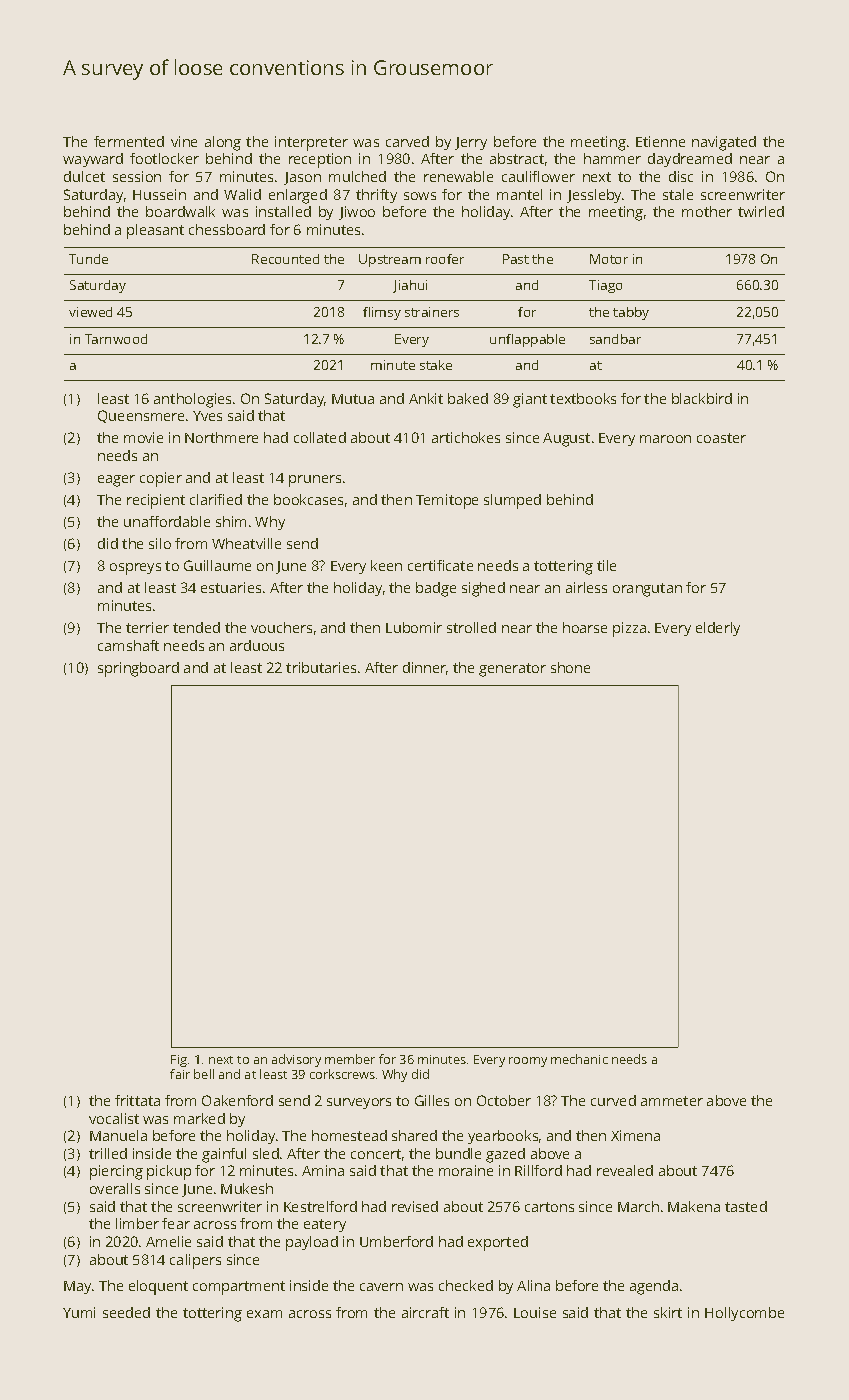  Describe the element at coordinates (702, 398) in the document. I see `blackbird` at that location.
